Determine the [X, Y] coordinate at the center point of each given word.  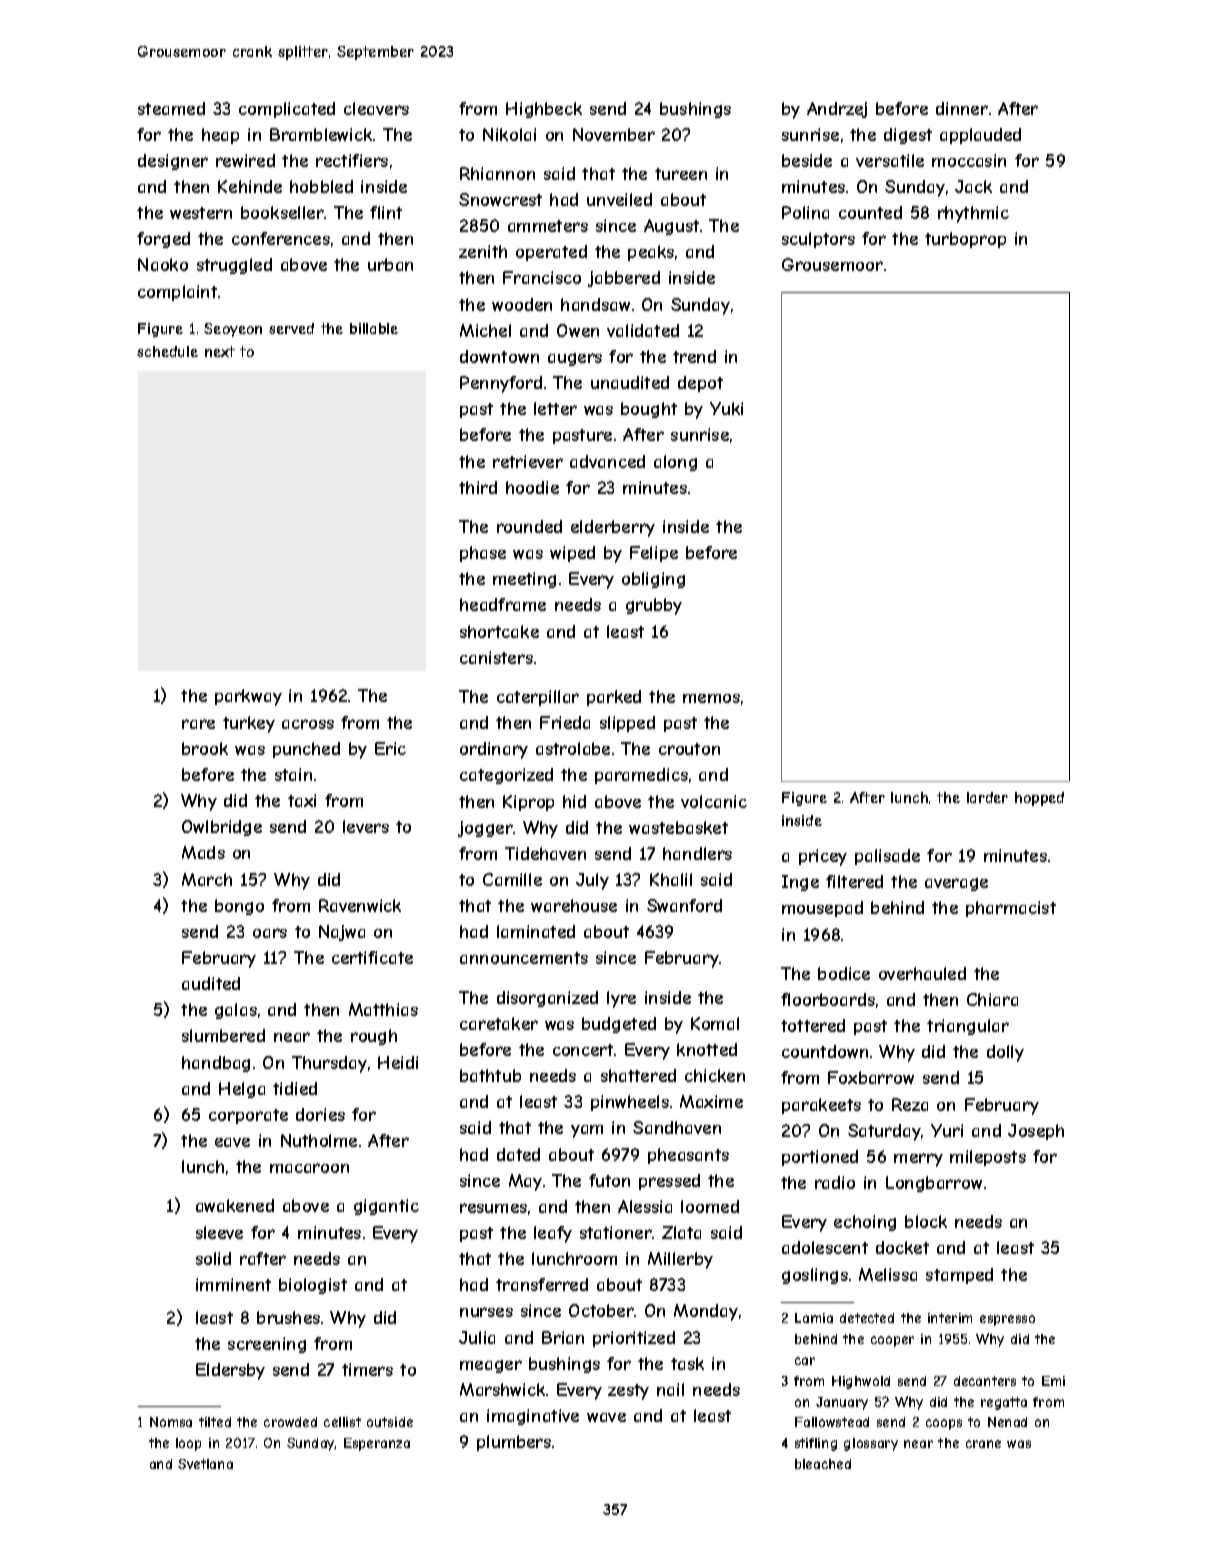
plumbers [514, 1443]
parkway [248, 697]
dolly [1005, 1053]
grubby [654, 606]
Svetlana [205, 1464]
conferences [281, 238]
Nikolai [509, 134]
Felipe [654, 554]
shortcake [499, 631]
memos [711, 698]
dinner [962, 108]
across [308, 724]
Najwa [342, 933]
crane [983, 1444]
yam [587, 1131]
